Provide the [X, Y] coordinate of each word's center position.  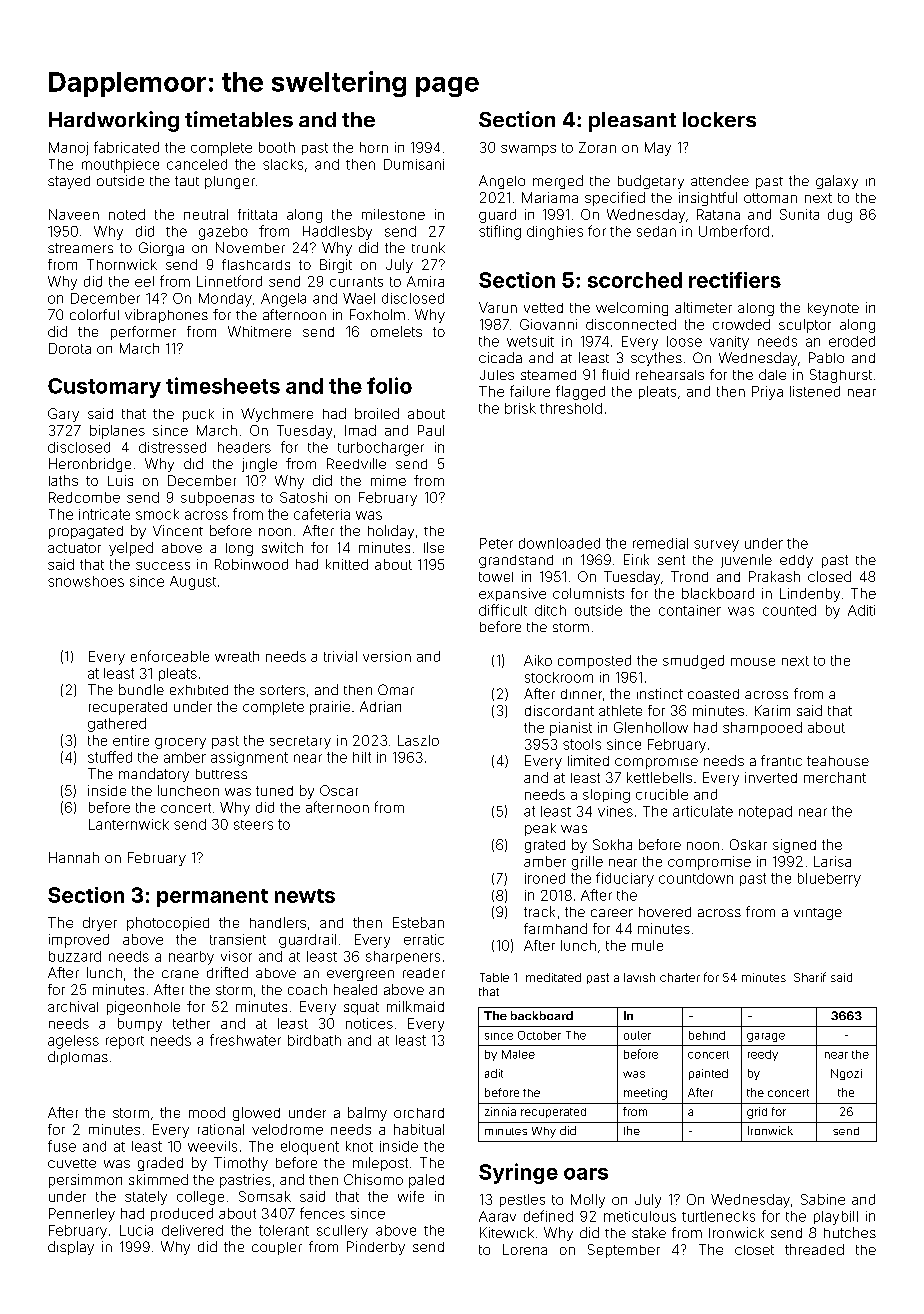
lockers [719, 119]
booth [277, 147]
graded [160, 1164]
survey [716, 546]
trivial [340, 656]
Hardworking [114, 121]
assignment [249, 759]
